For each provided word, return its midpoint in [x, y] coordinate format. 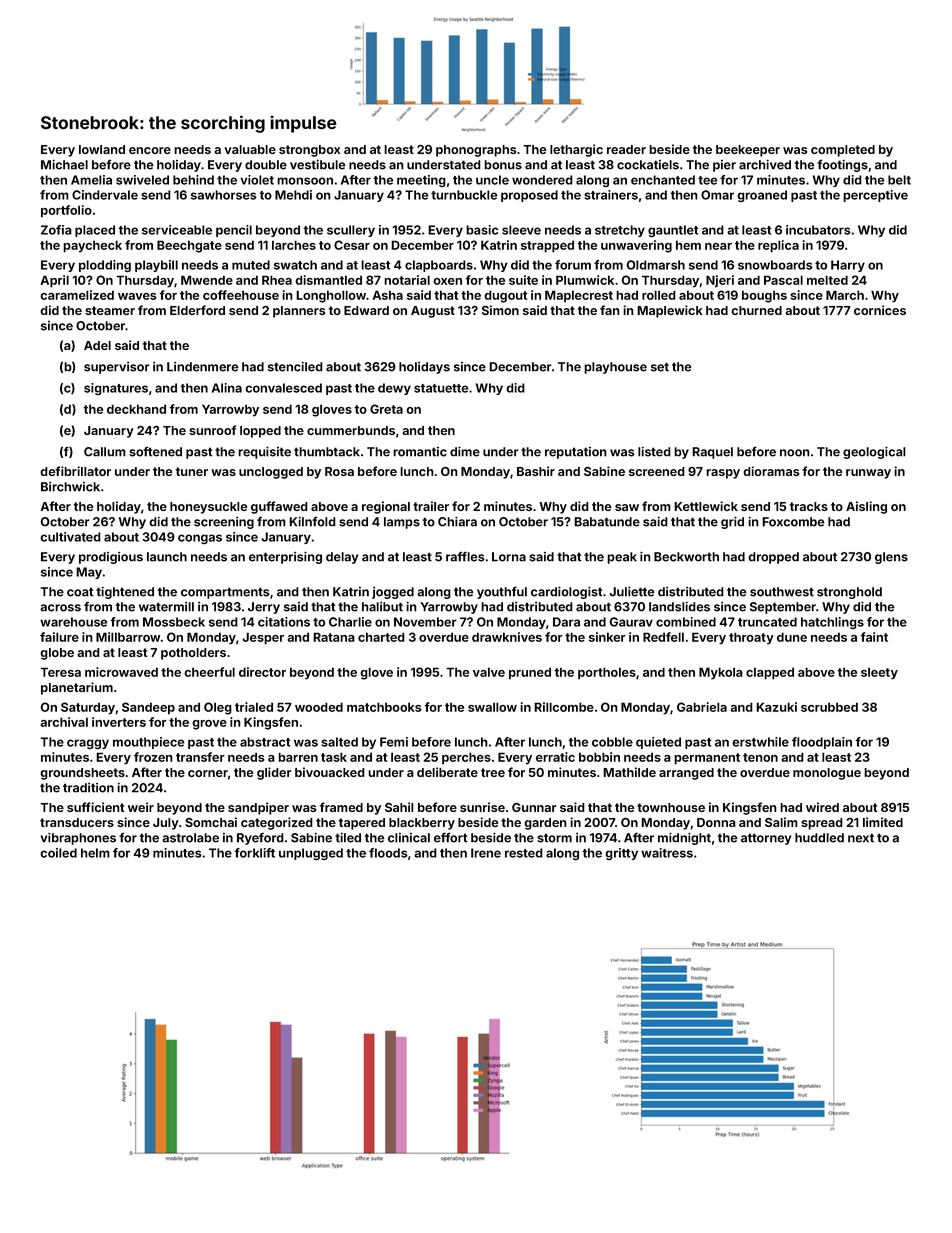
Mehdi [293, 195]
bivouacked [330, 772]
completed [843, 151]
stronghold [849, 593]
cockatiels [648, 165]
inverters [119, 722]
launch [167, 557]
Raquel [712, 453]
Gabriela [702, 707]
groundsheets [82, 774]
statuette [441, 388]
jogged [393, 593]
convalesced [283, 388]
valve [489, 672]
